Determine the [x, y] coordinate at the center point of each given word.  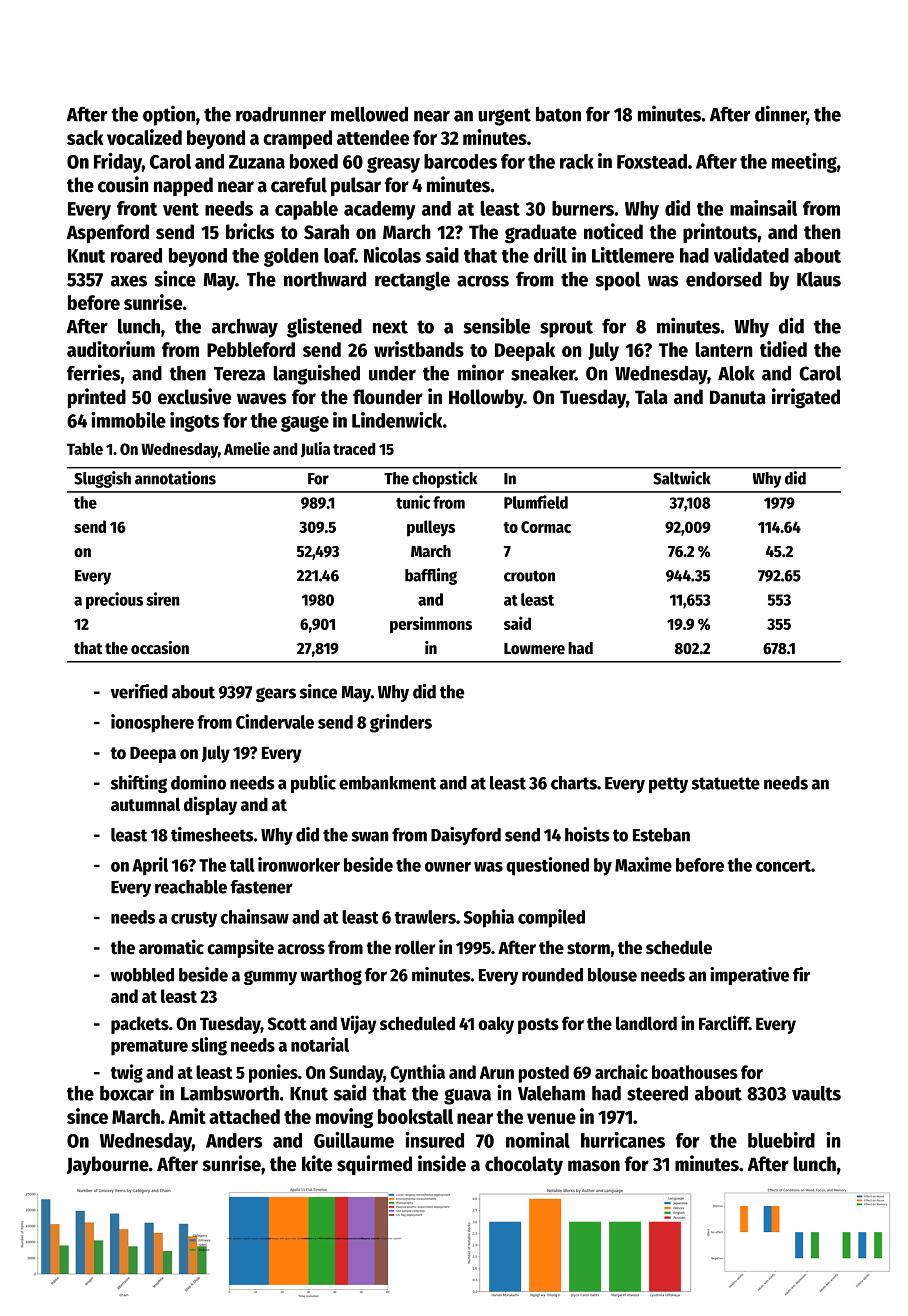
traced [354, 449]
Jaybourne [108, 1165]
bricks [250, 231]
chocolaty [524, 1165]
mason [594, 1166]
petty [668, 785]
